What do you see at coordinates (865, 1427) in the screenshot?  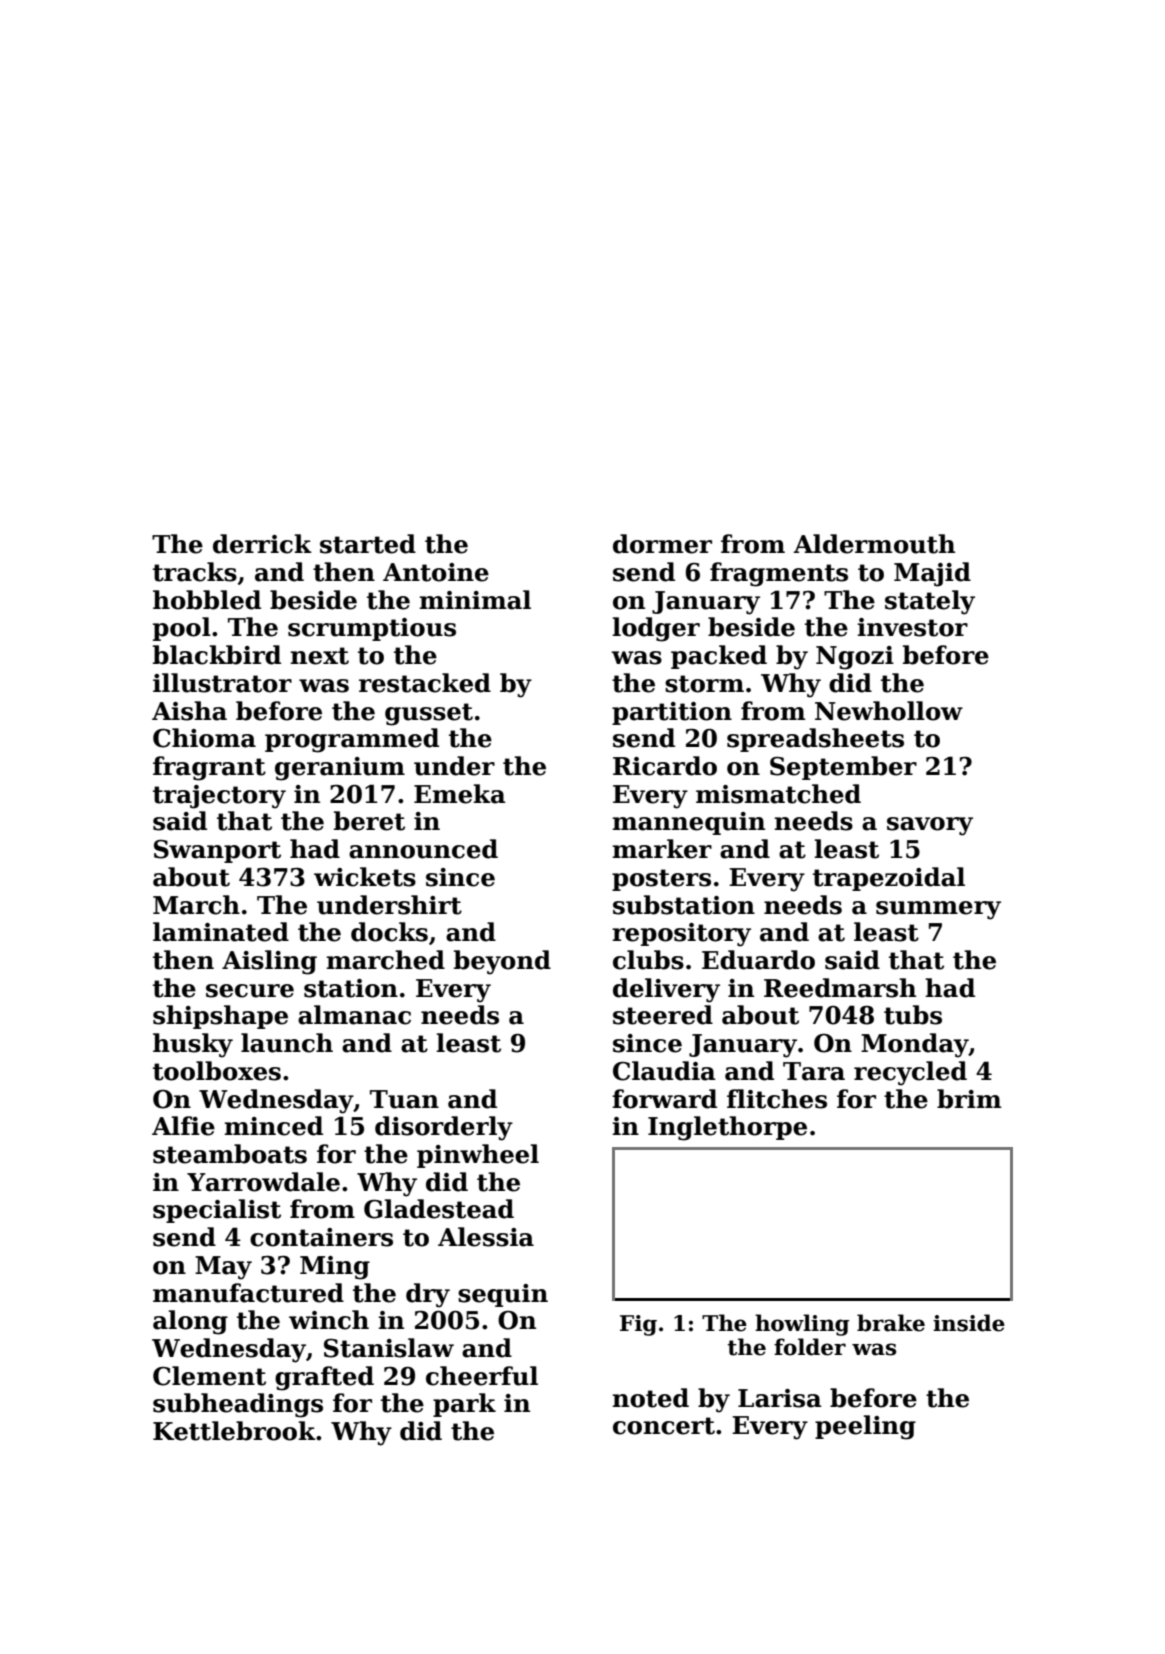 I see `peeling` at bounding box center [865, 1427].
